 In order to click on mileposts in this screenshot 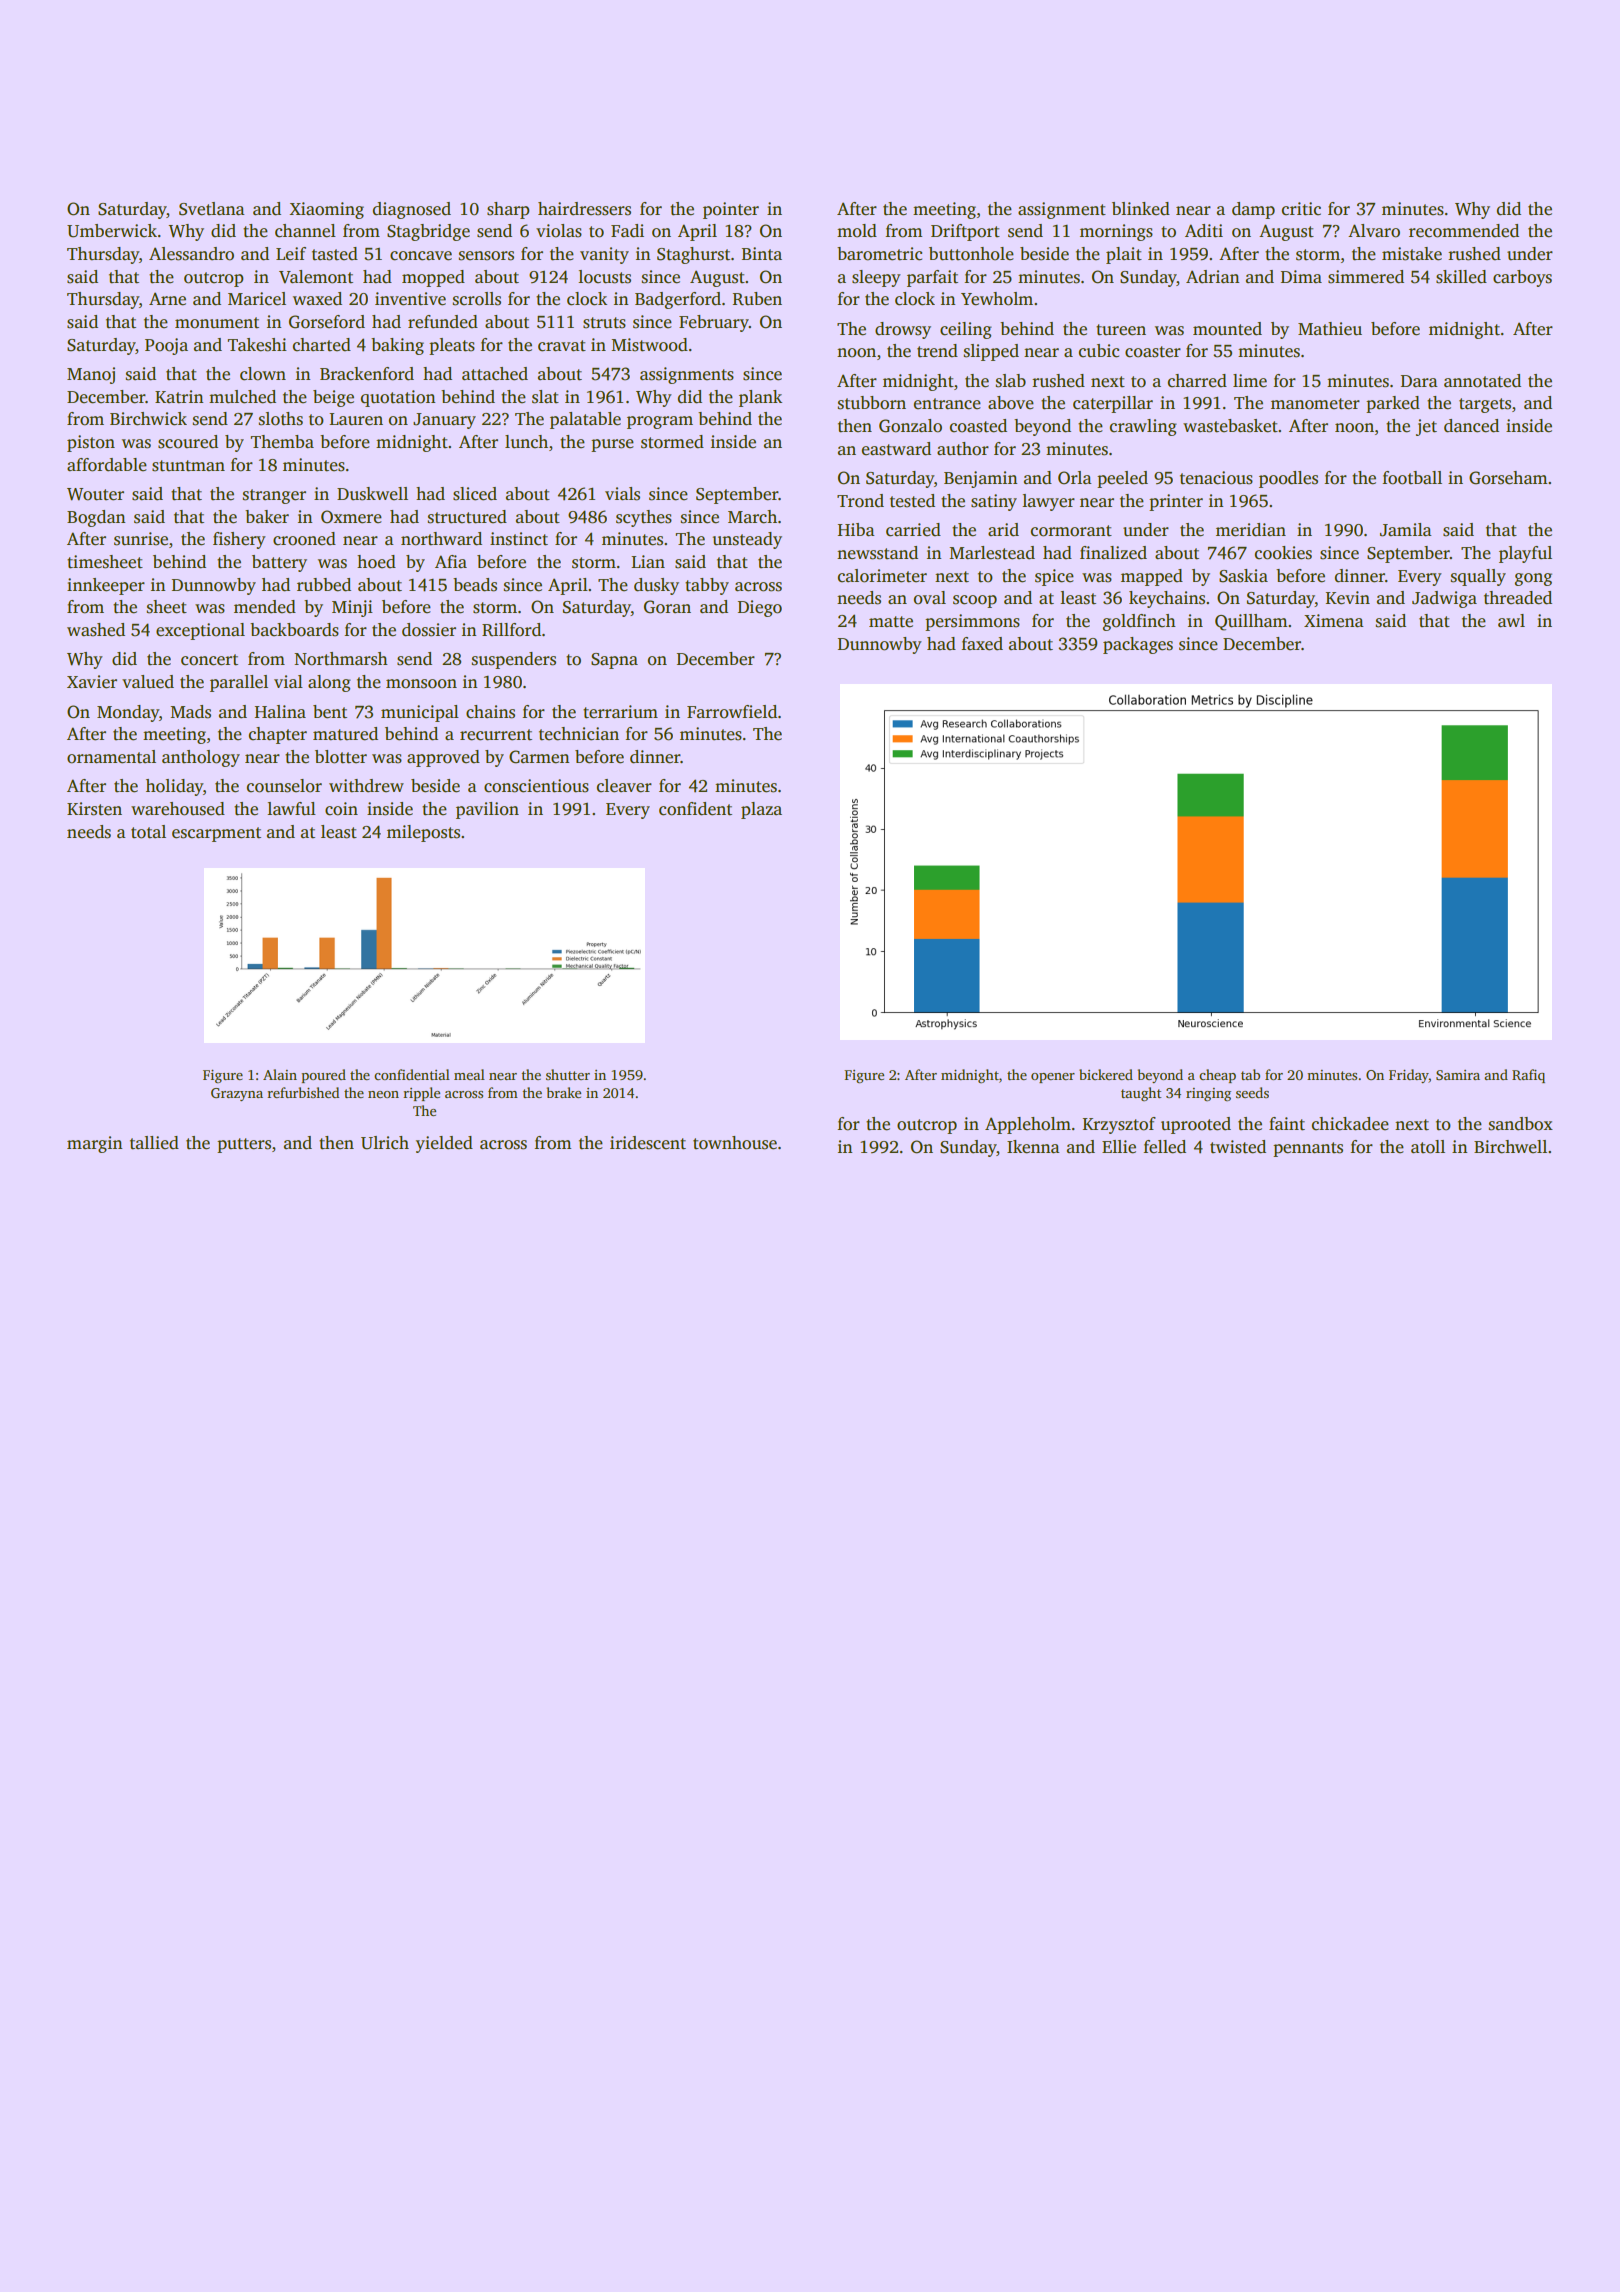, I will do `click(423, 833)`.
